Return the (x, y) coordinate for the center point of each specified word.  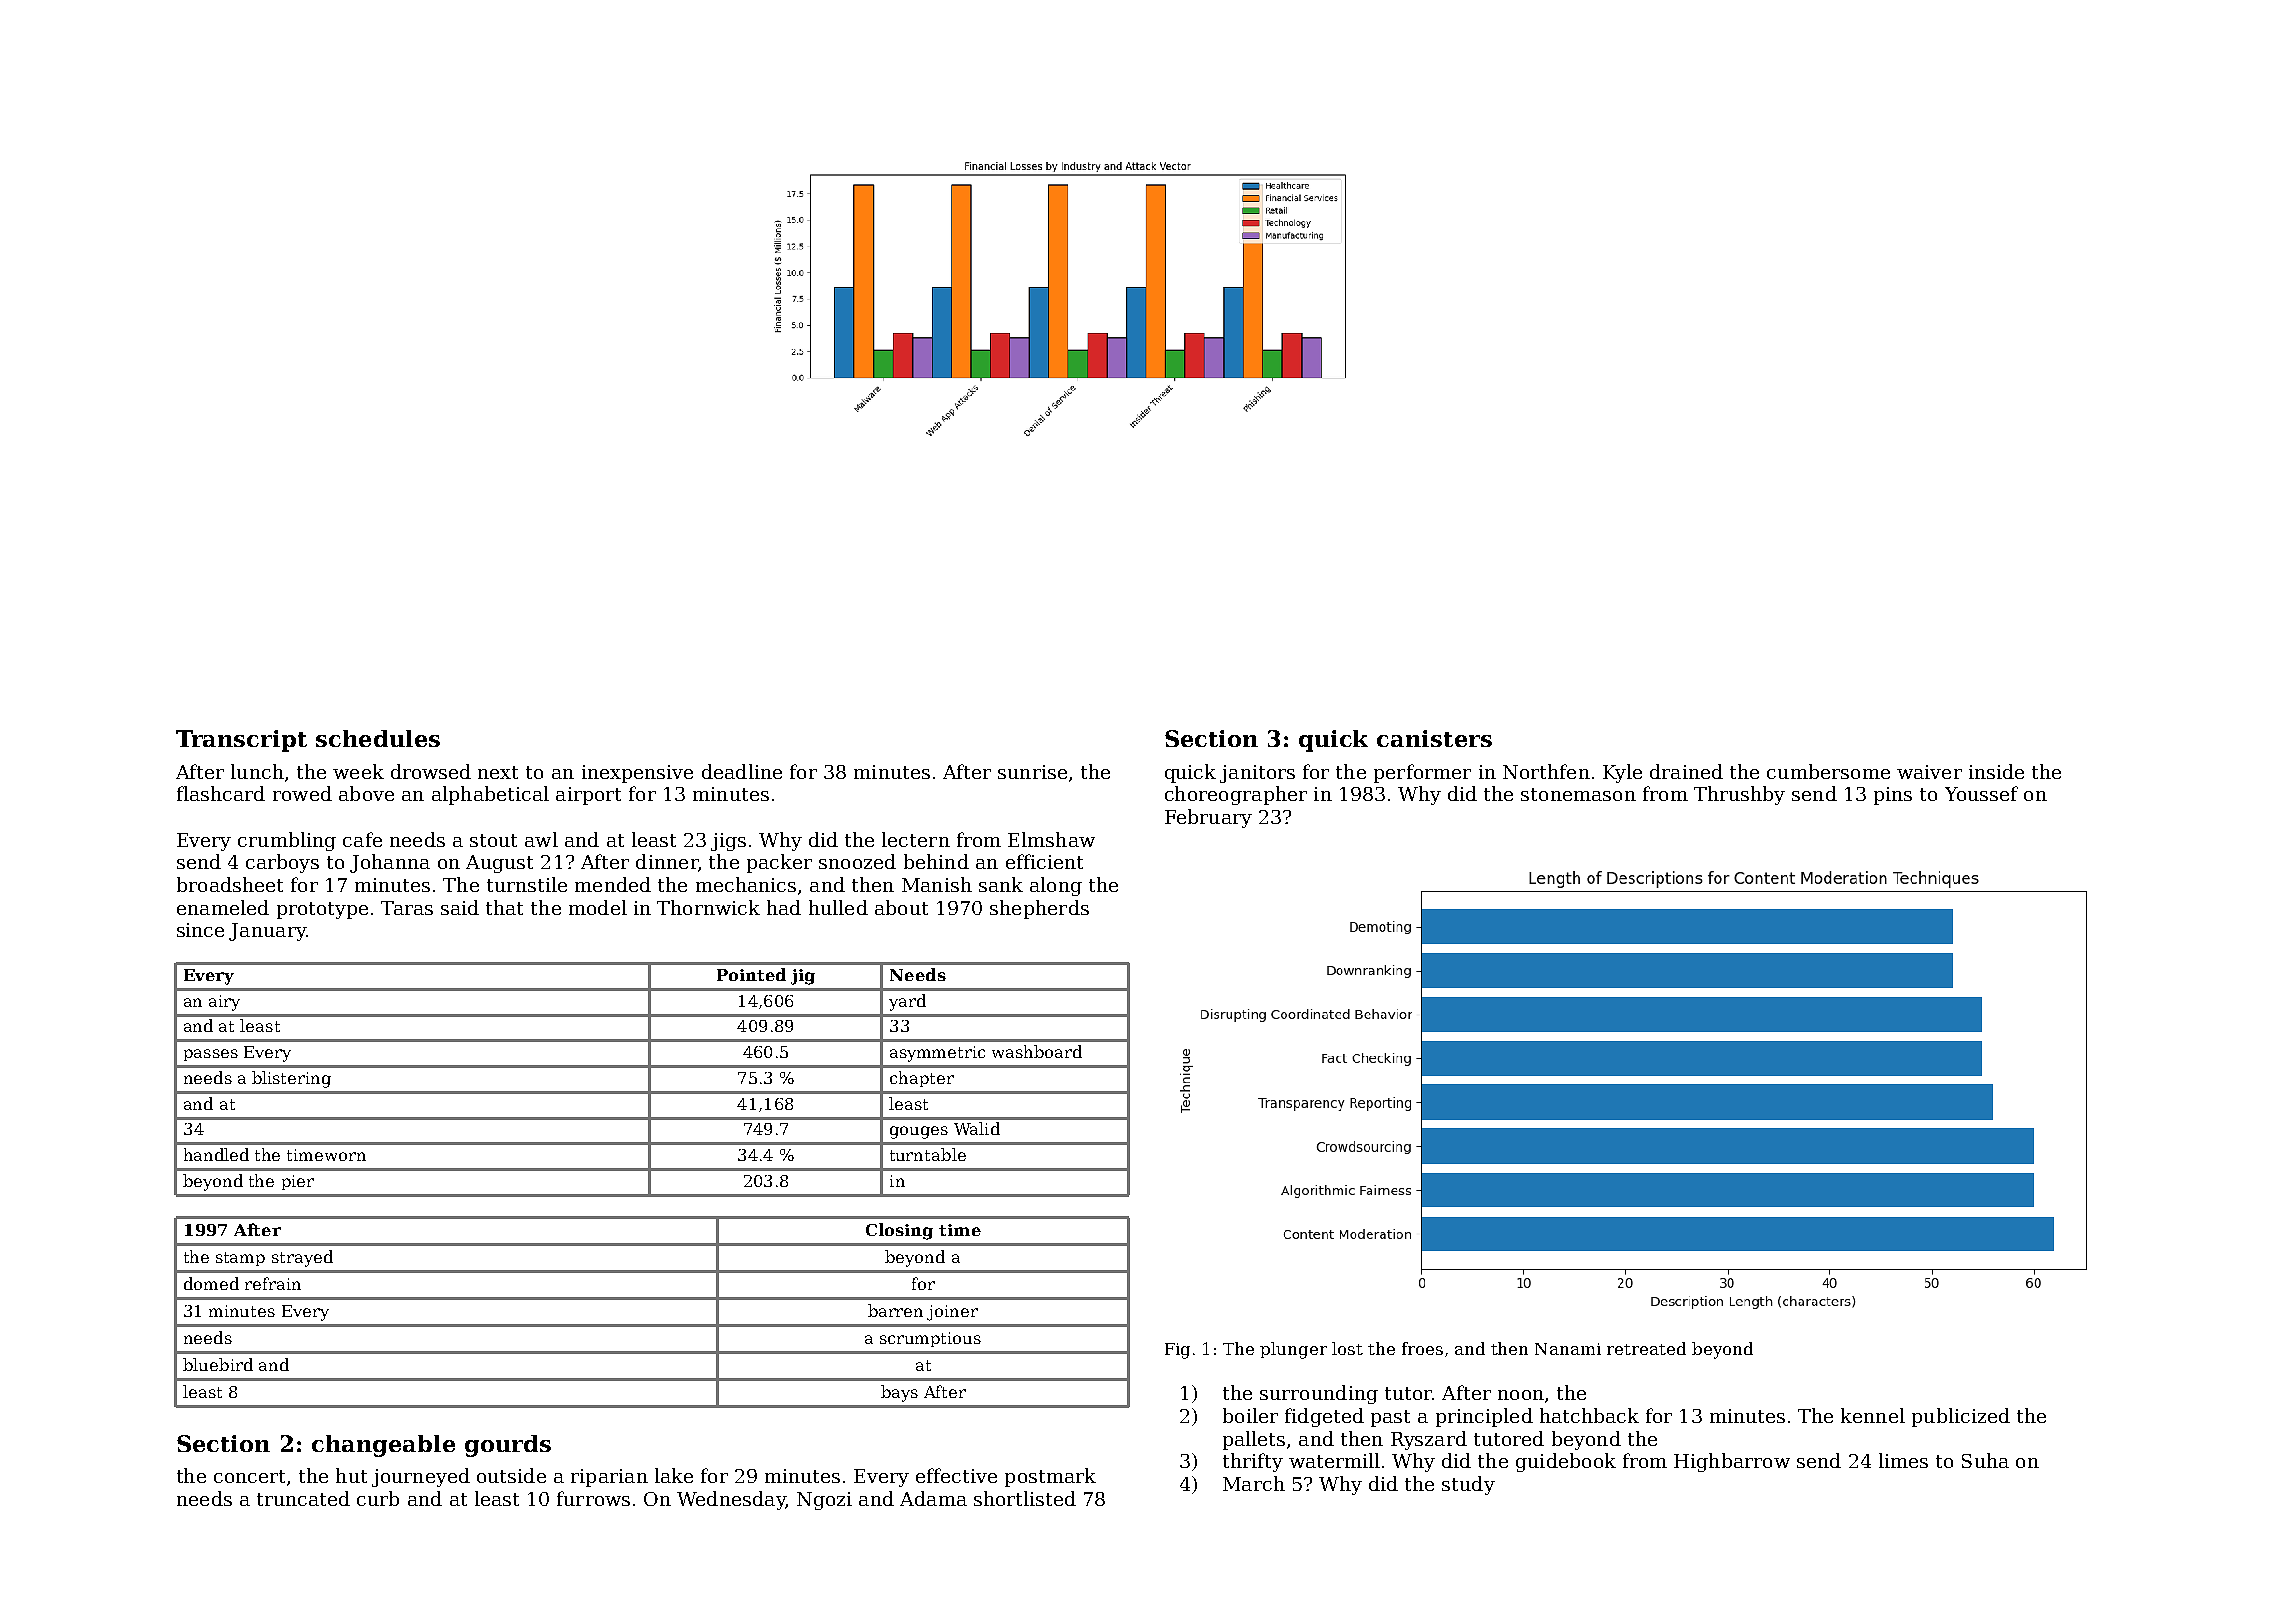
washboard (1037, 1051)
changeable (383, 1446)
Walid (977, 1128)
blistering (291, 1079)
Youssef (1981, 793)
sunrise (1032, 772)
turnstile (527, 884)
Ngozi (824, 1501)
